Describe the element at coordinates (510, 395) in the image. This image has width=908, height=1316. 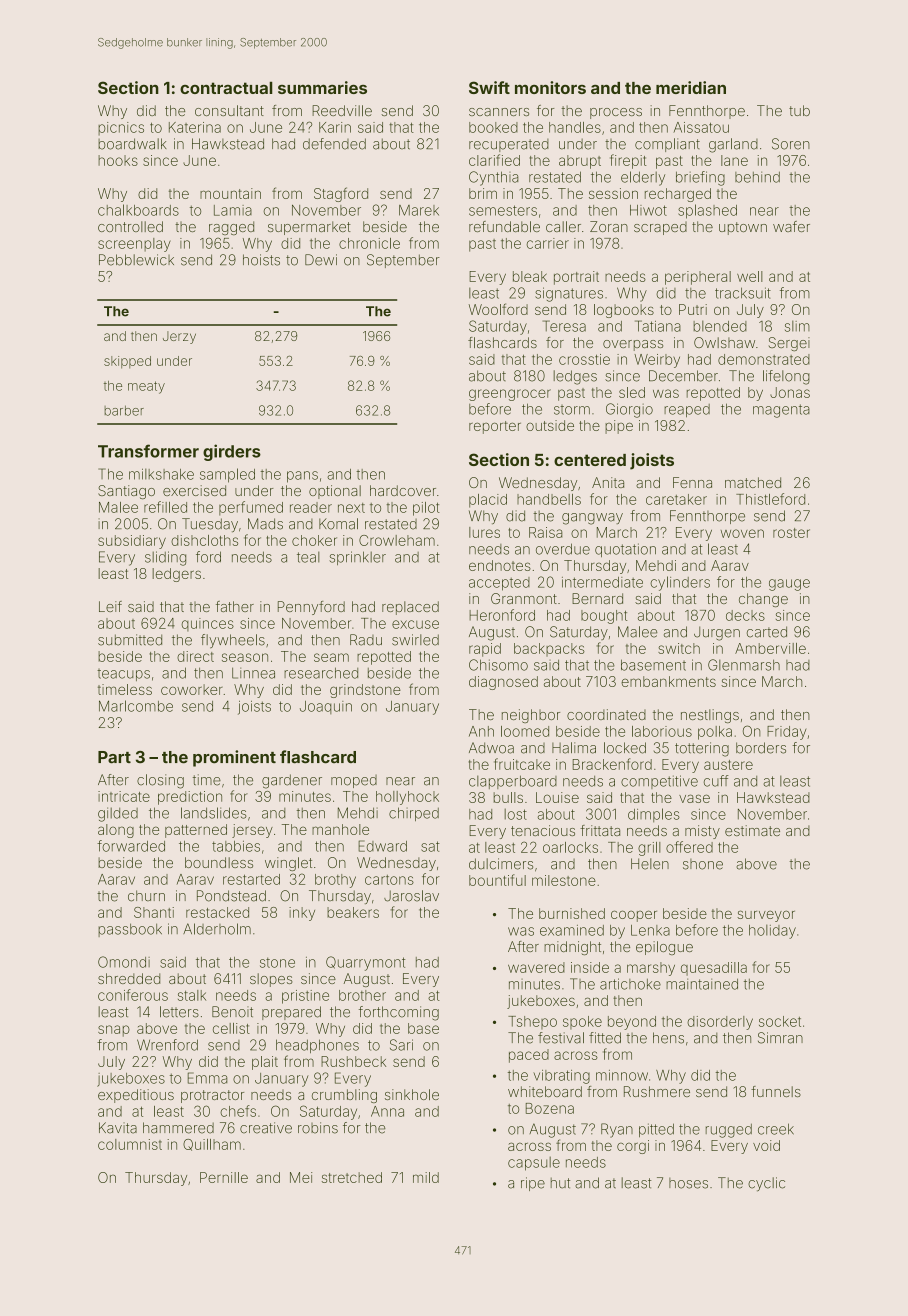
I see `greengrocer` at that location.
